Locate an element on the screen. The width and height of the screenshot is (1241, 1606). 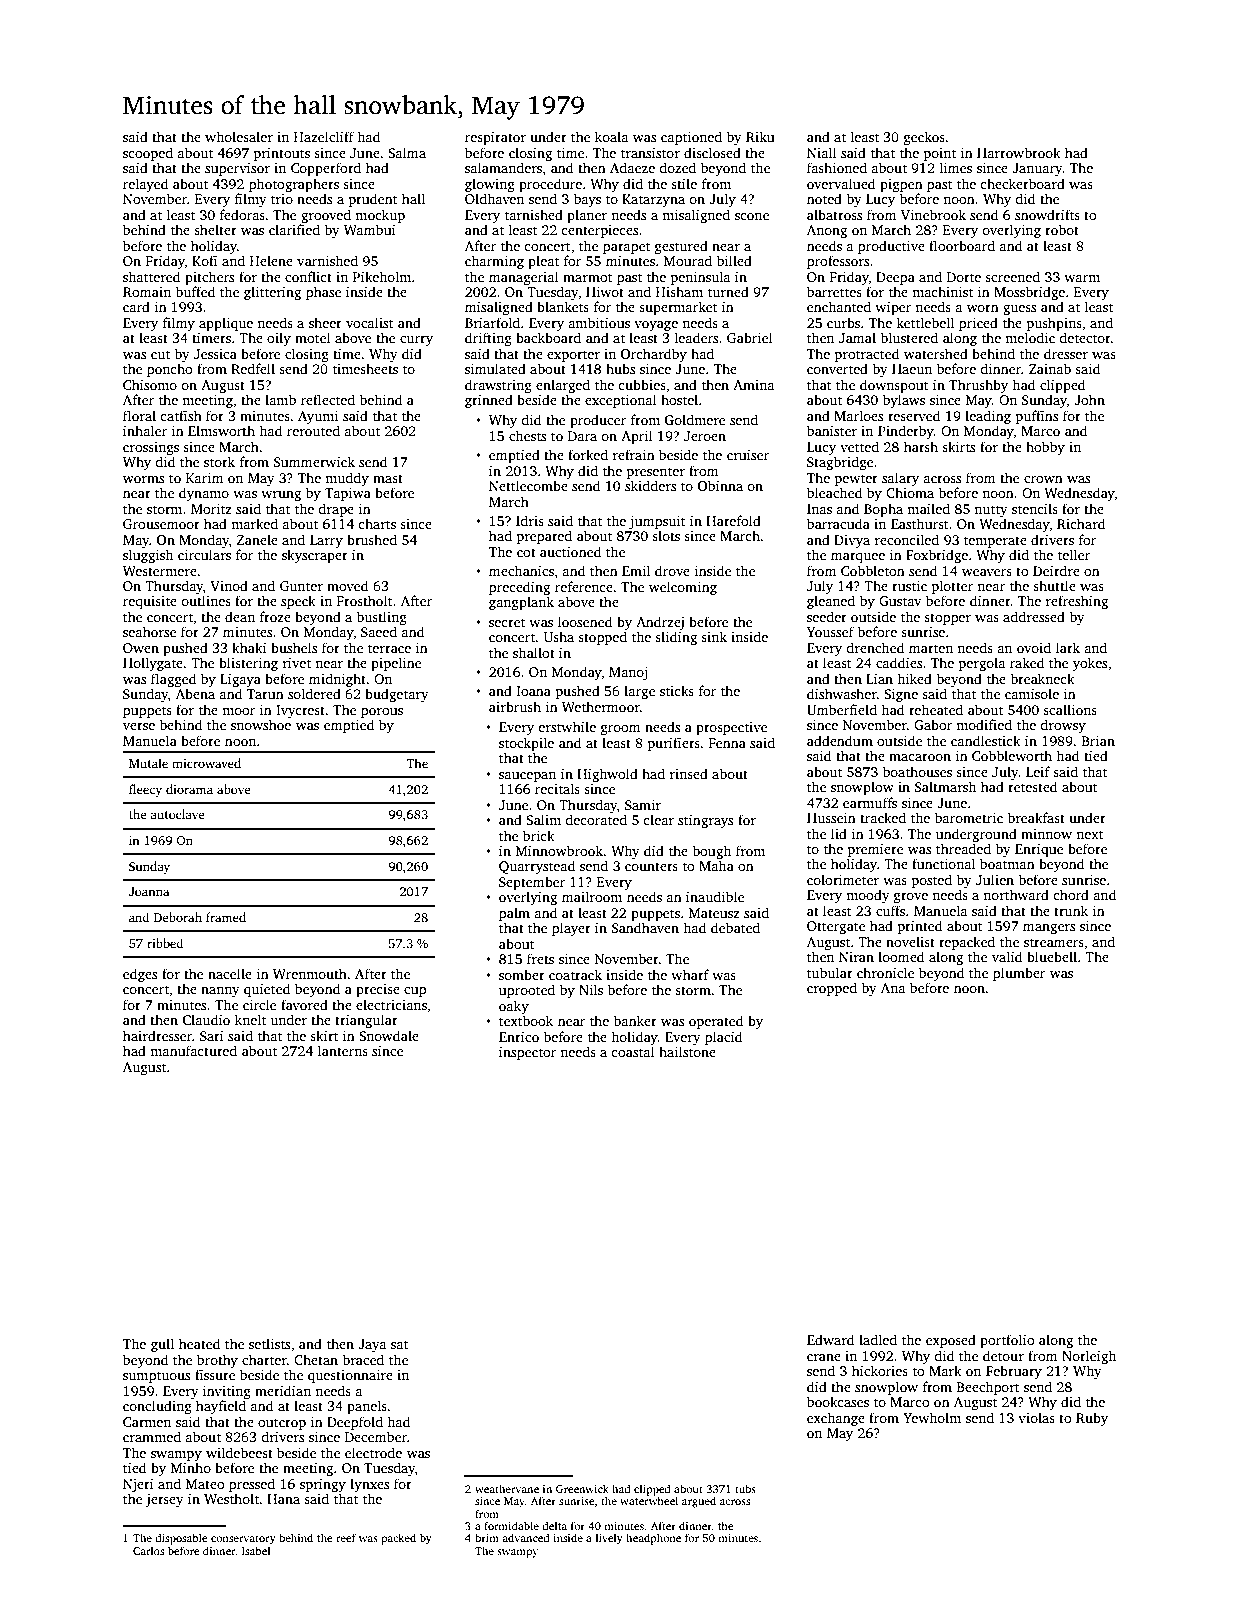
wholesaler is located at coordinates (239, 136).
